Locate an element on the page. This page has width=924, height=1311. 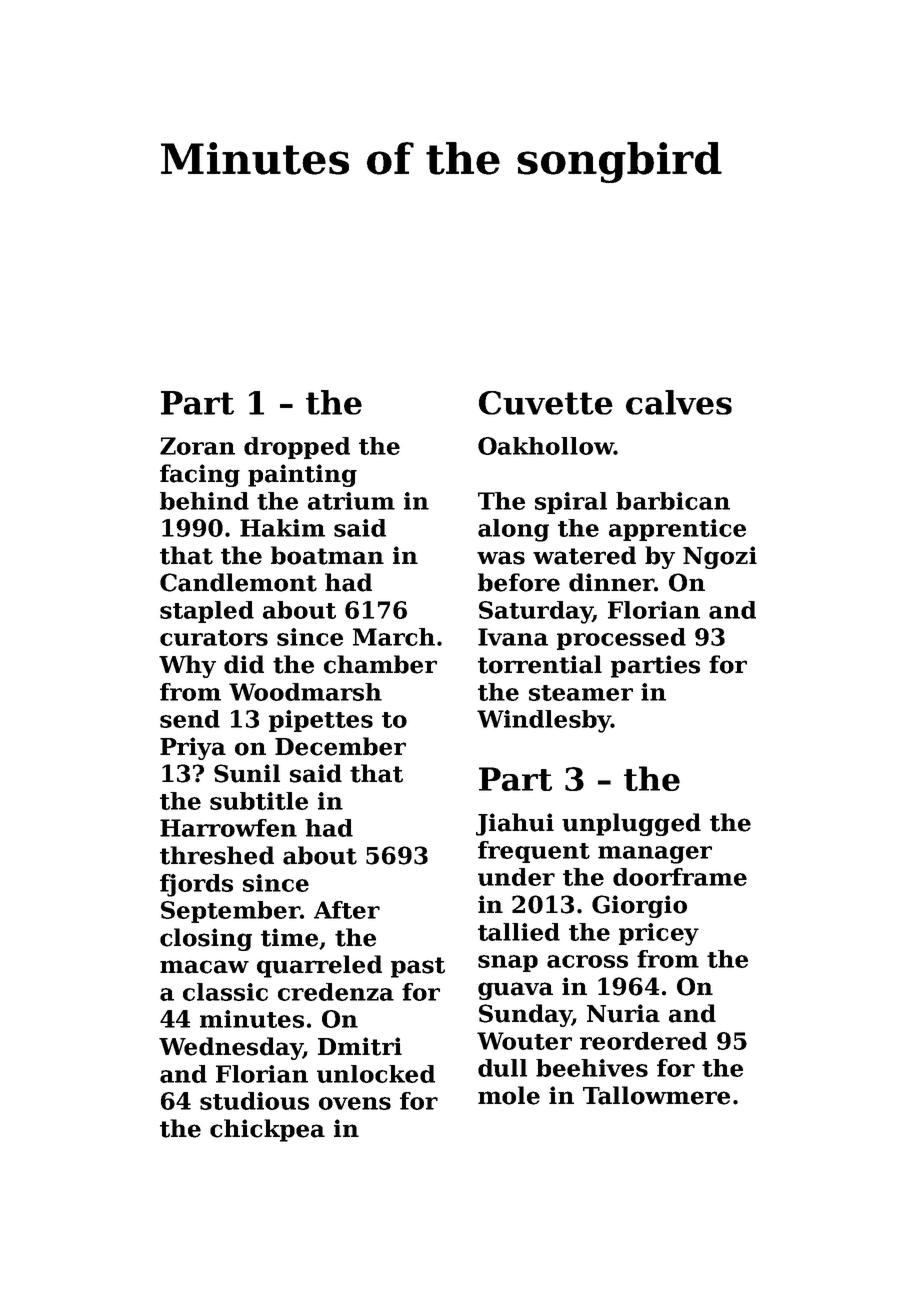
closing is located at coordinates (206, 939).
